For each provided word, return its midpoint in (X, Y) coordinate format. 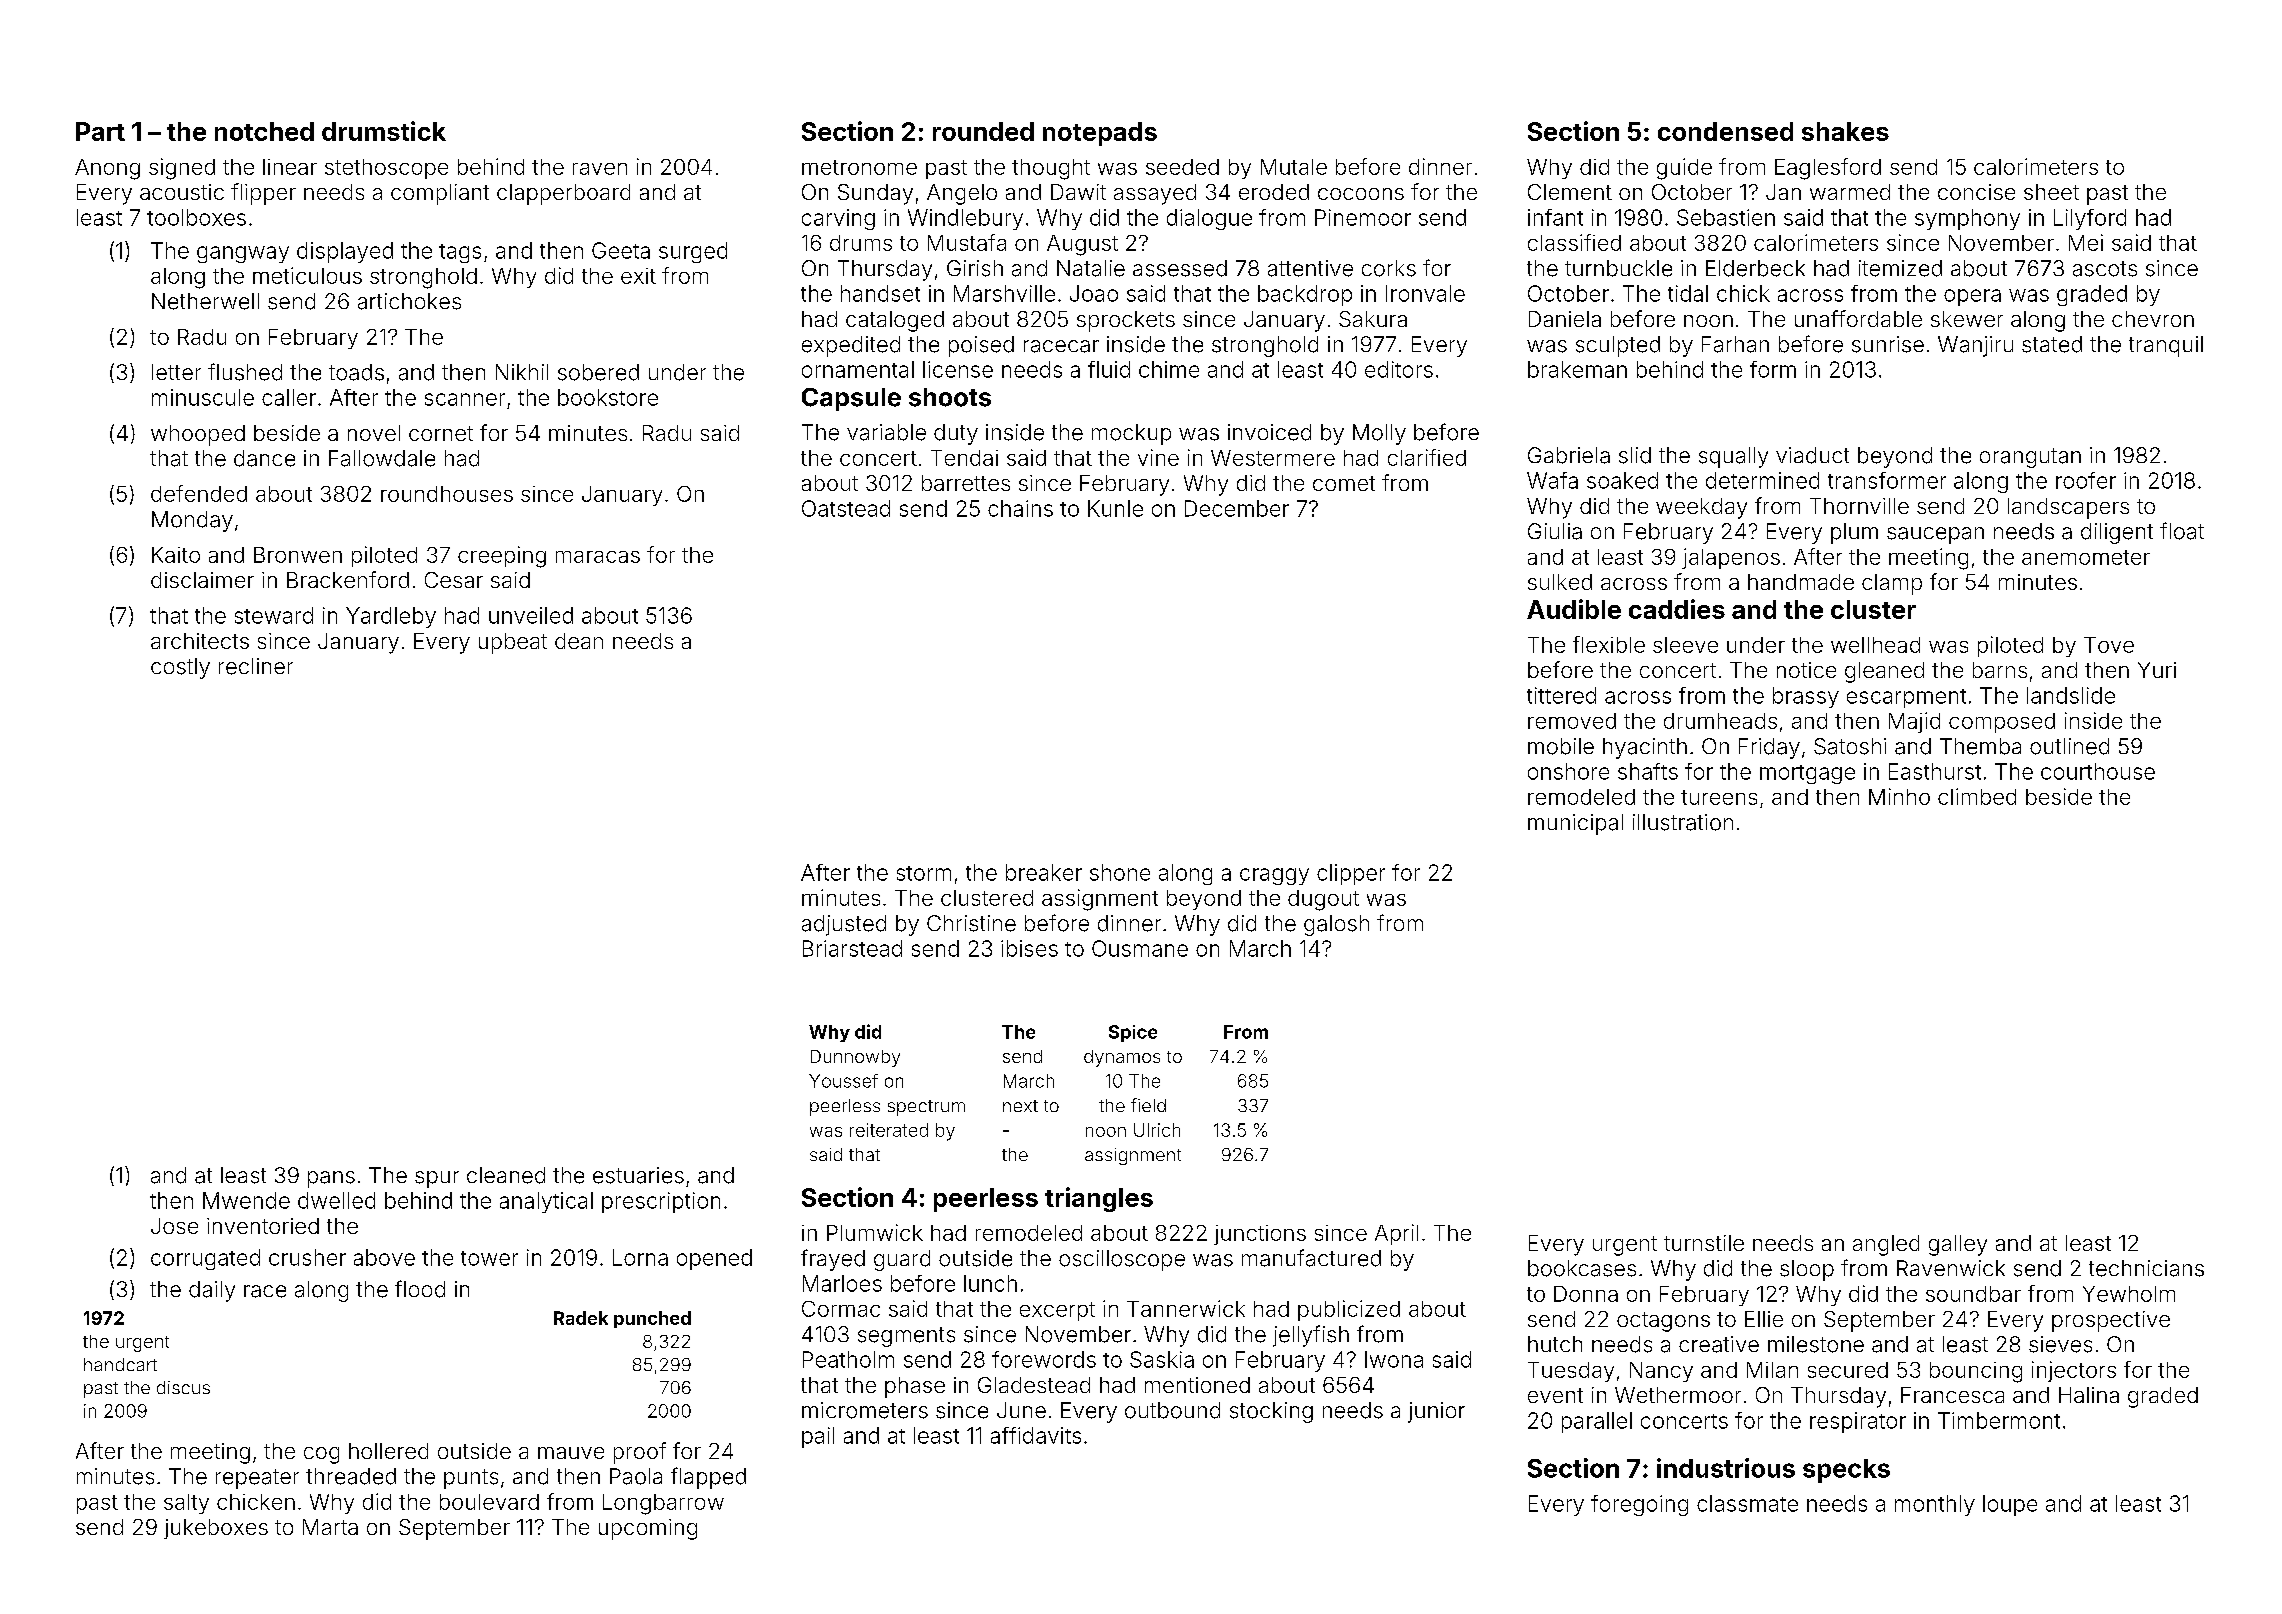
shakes (1845, 131)
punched (652, 1319)
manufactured (1311, 1258)
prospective (2111, 1321)
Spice (1133, 1033)
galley (1958, 1245)
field (1148, 1105)
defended (199, 493)
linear (290, 167)
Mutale (1294, 167)
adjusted (844, 925)
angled (1886, 1245)
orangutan (2030, 458)
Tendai (964, 458)
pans (331, 1179)
